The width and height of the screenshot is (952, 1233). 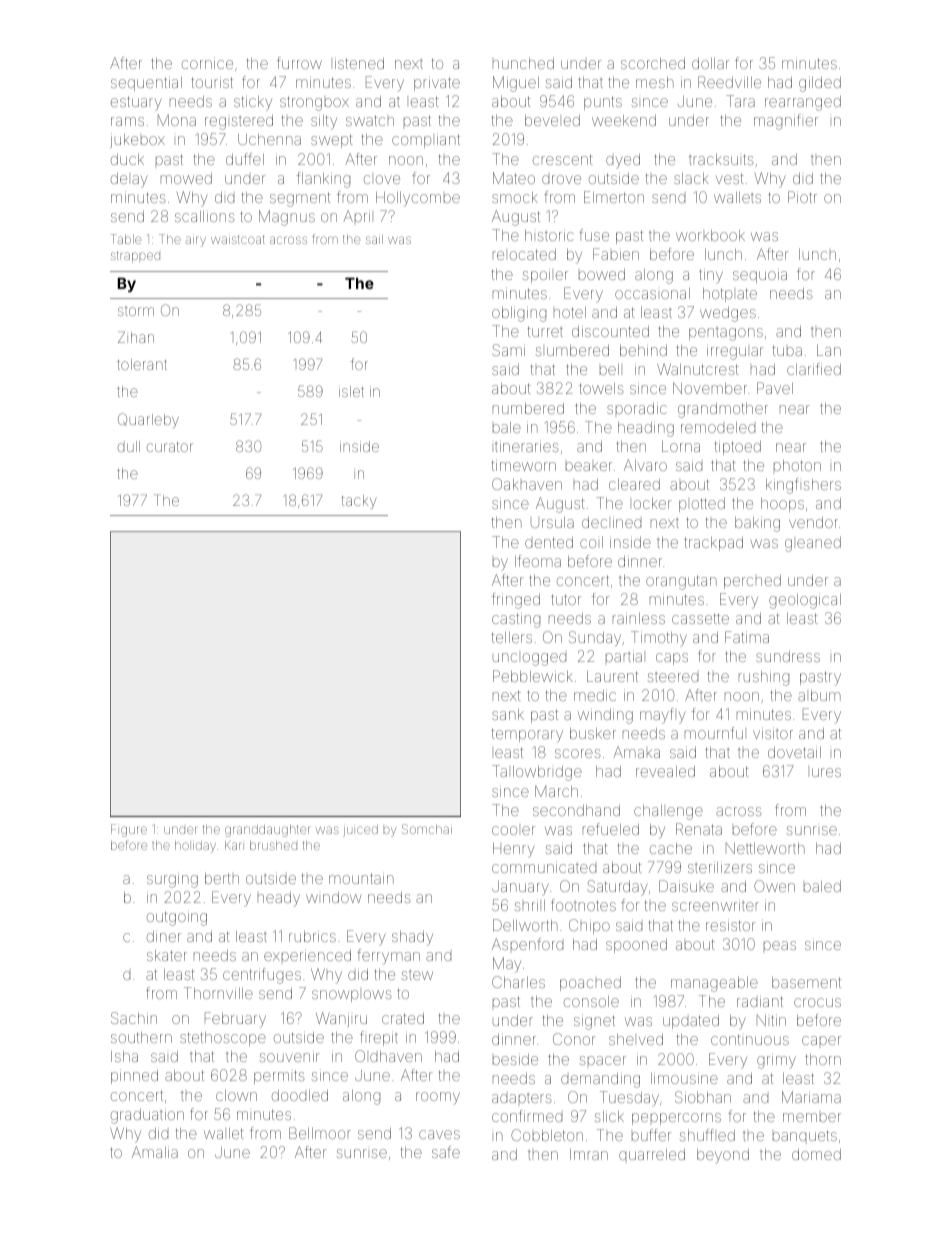 I want to click on strapped, so click(x=135, y=256).
